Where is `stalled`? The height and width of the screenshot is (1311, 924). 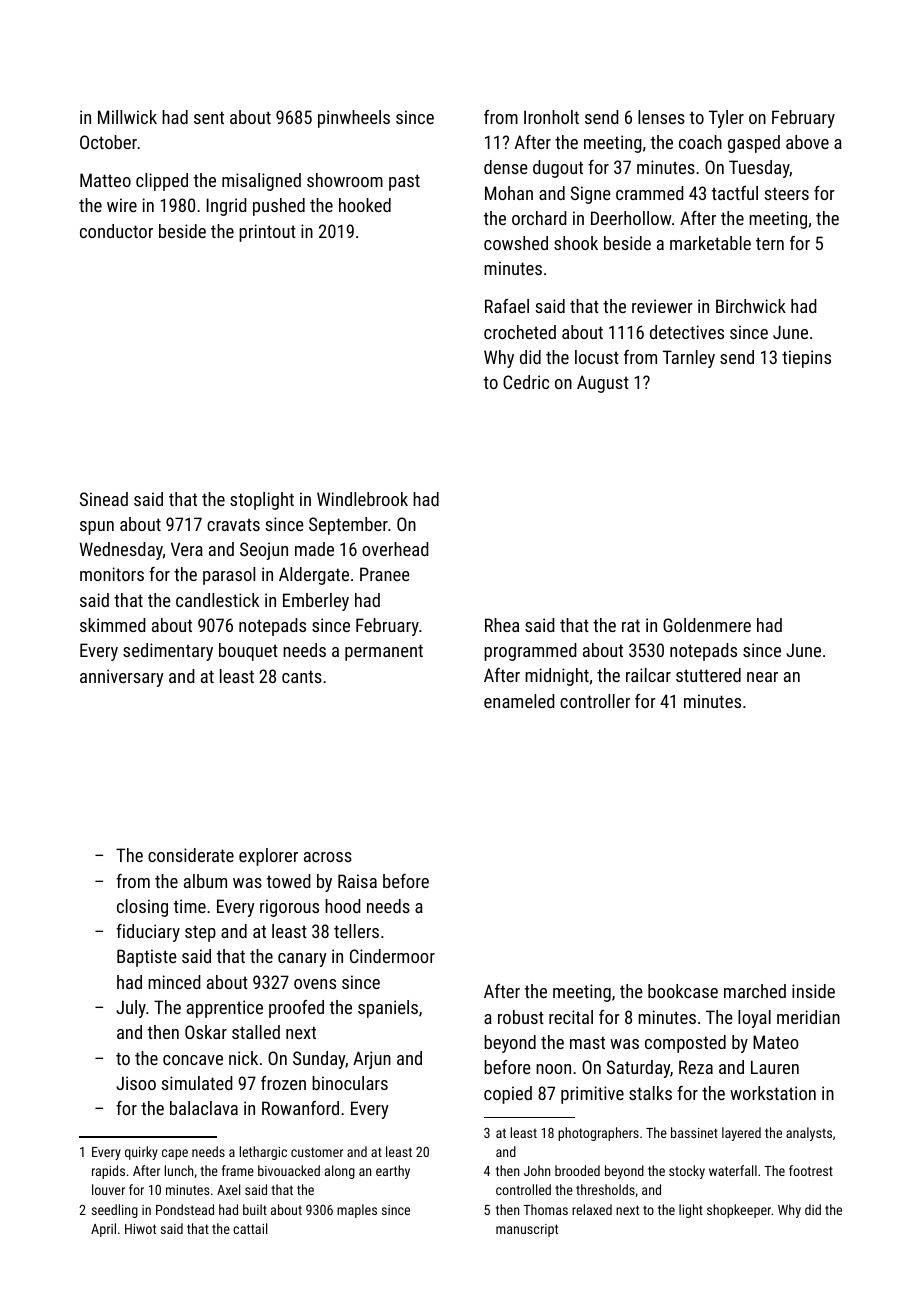 stalled is located at coordinates (256, 1032).
